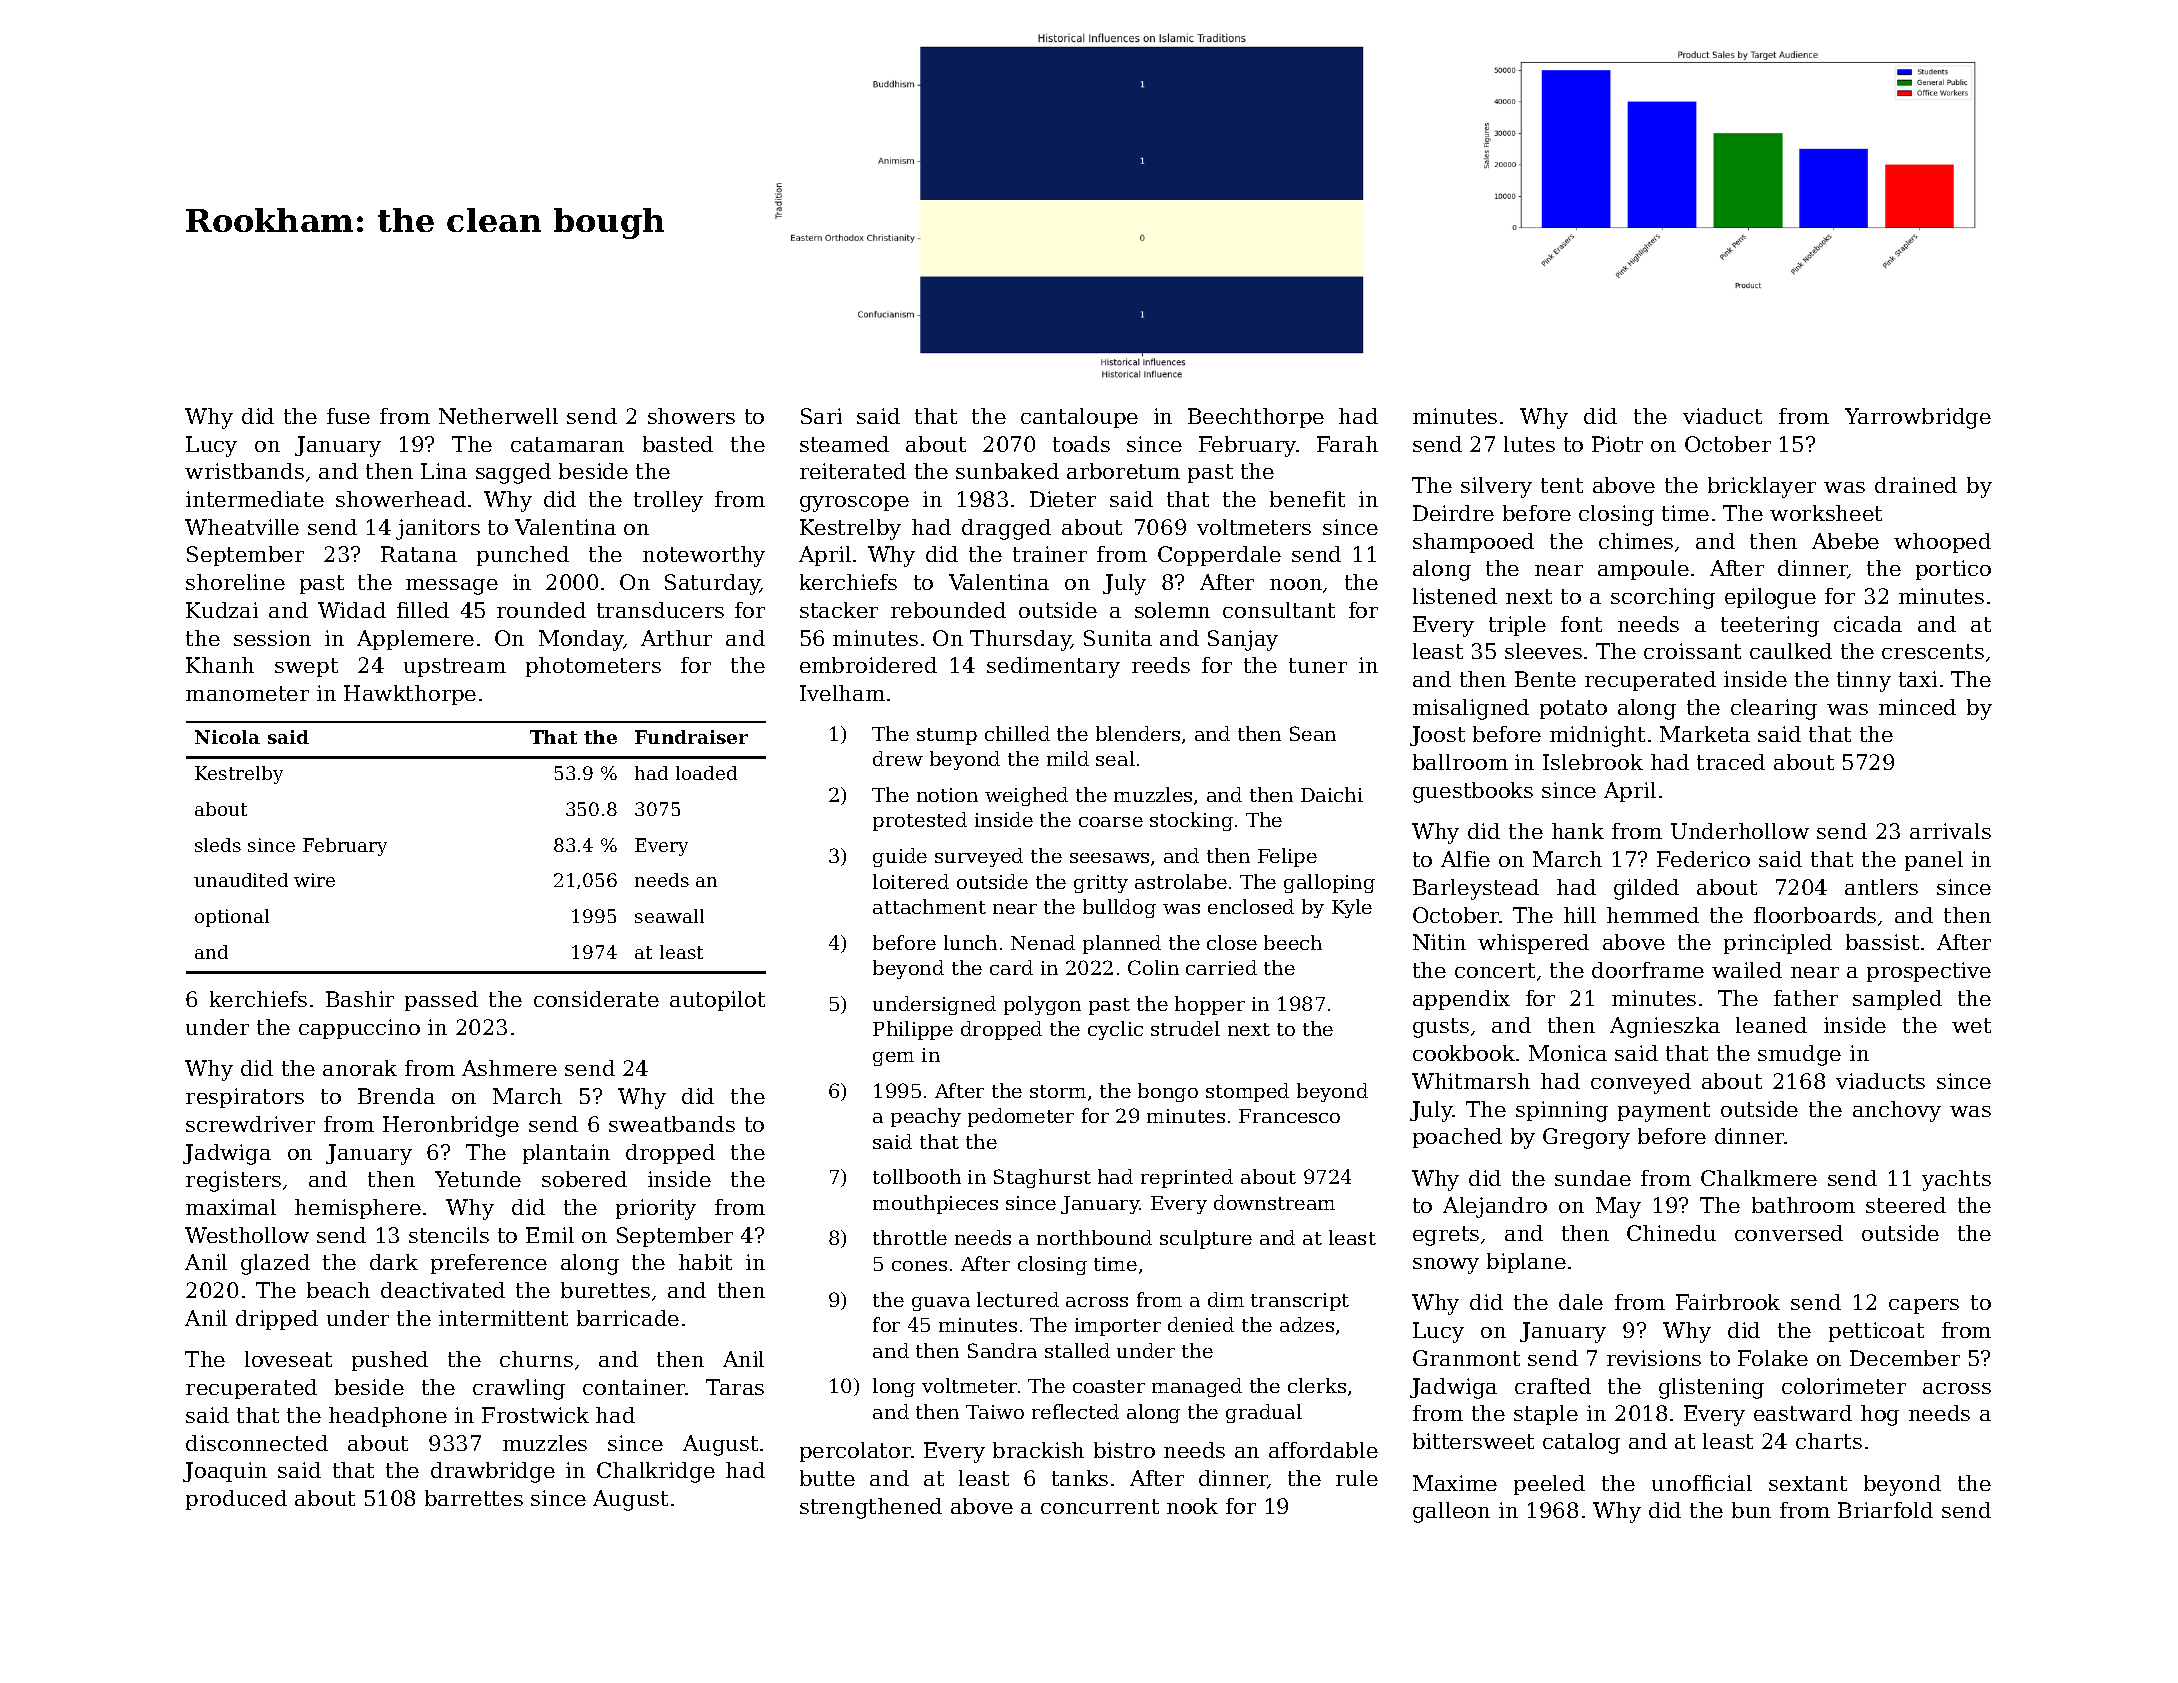 The height and width of the screenshot is (1683, 2178). I want to click on Marketa, so click(1705, 734).
